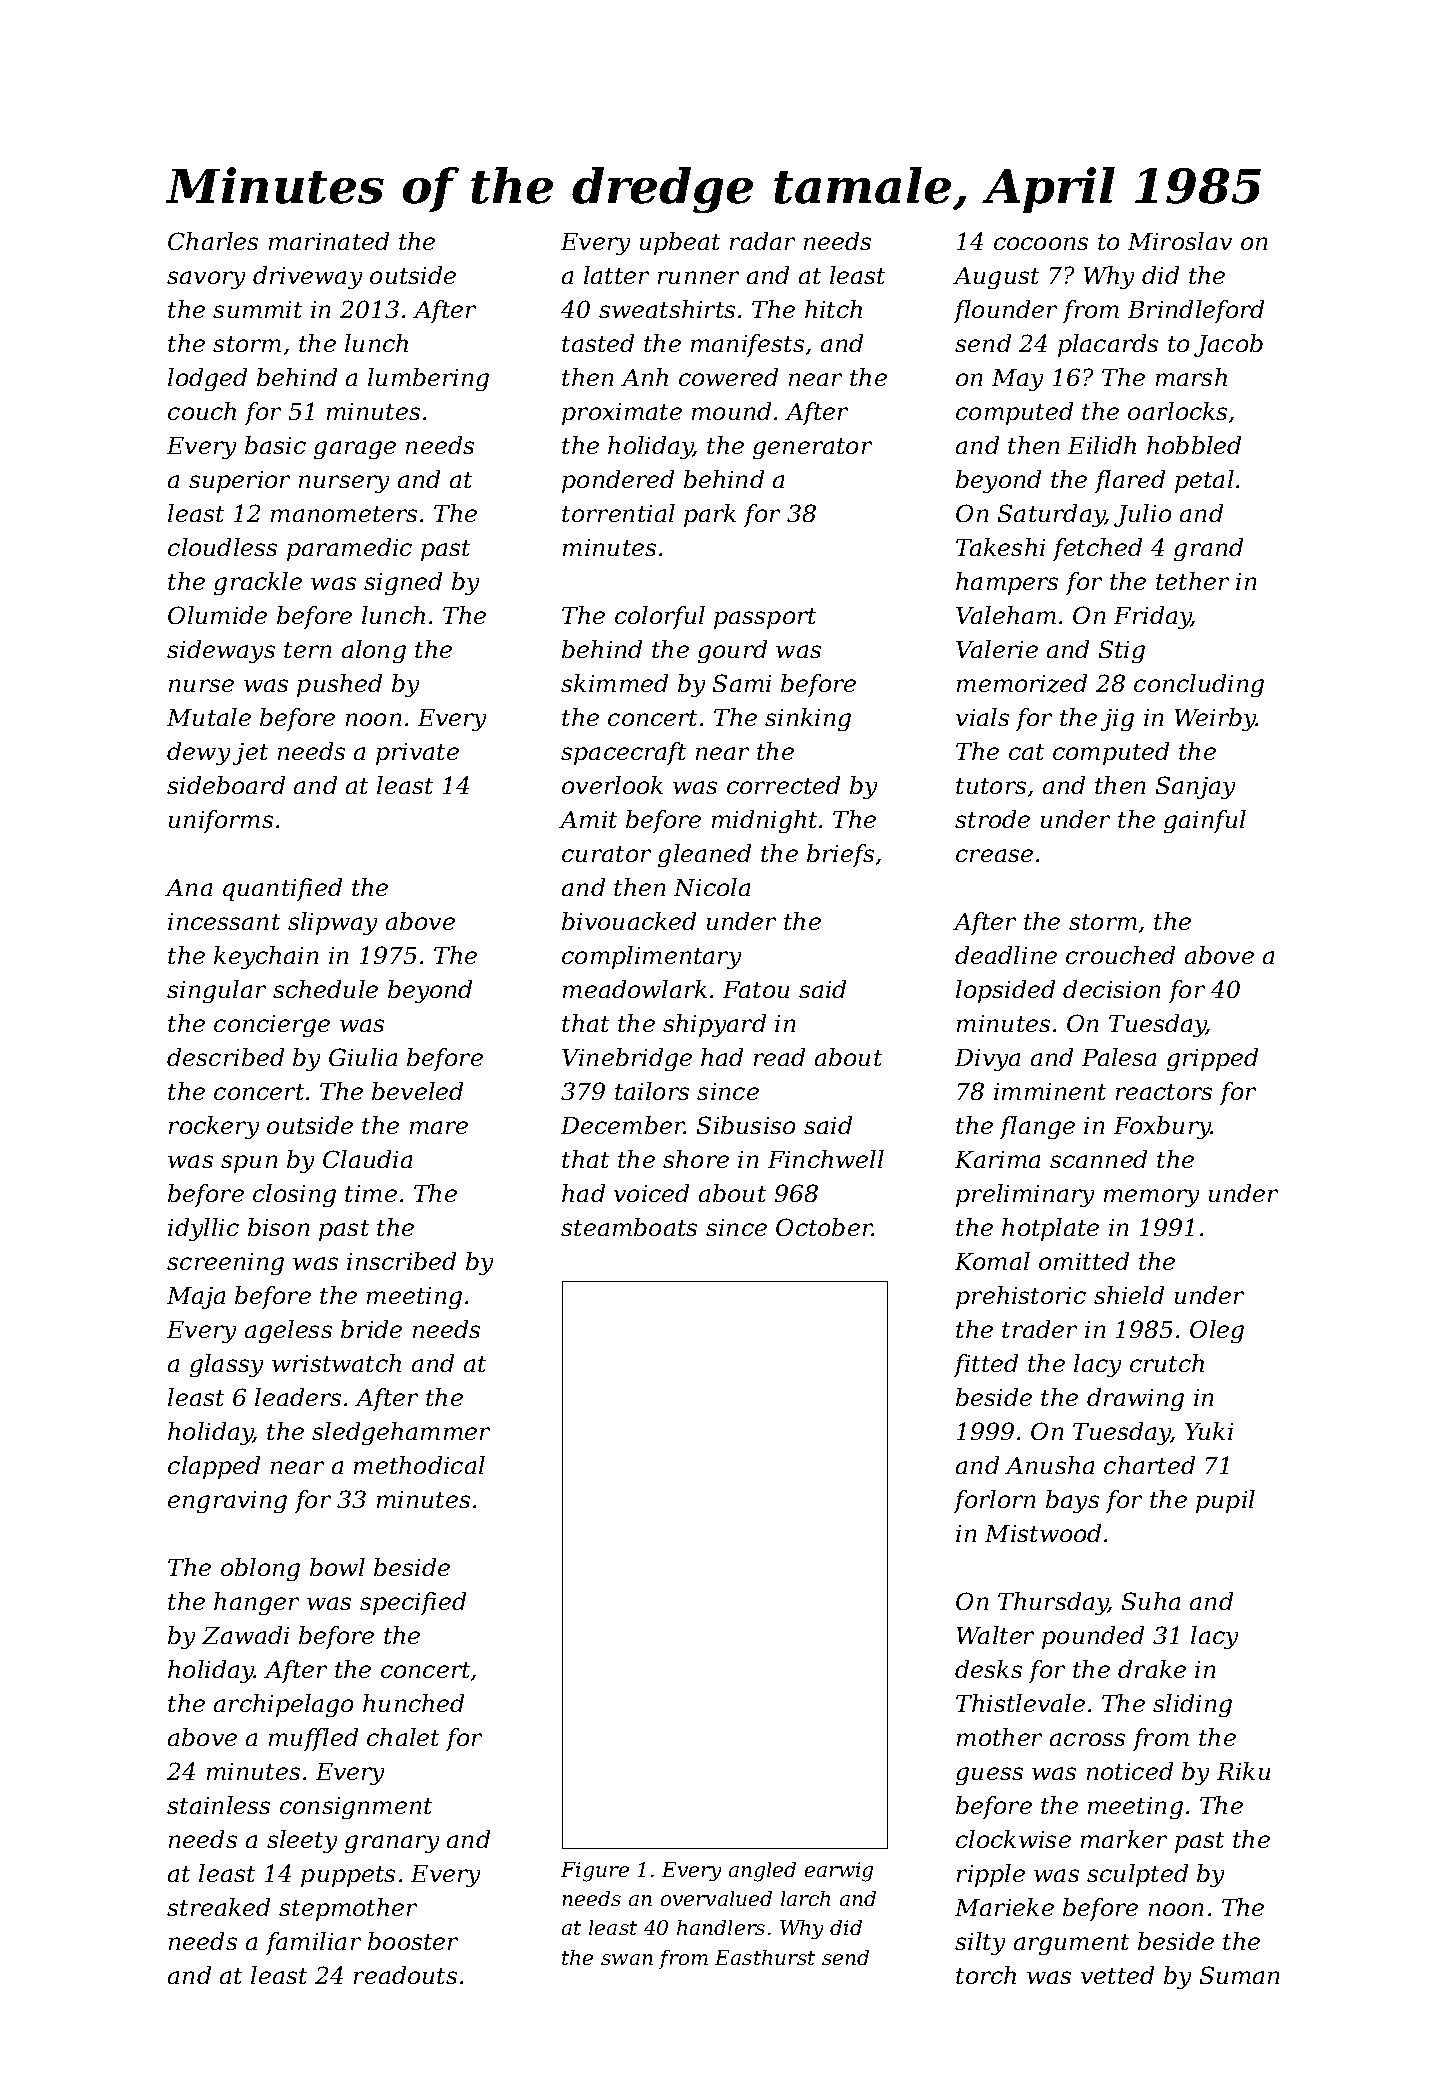  Describe the element at coordinates (329, 241) in the image. I see `marinated` at that location.
